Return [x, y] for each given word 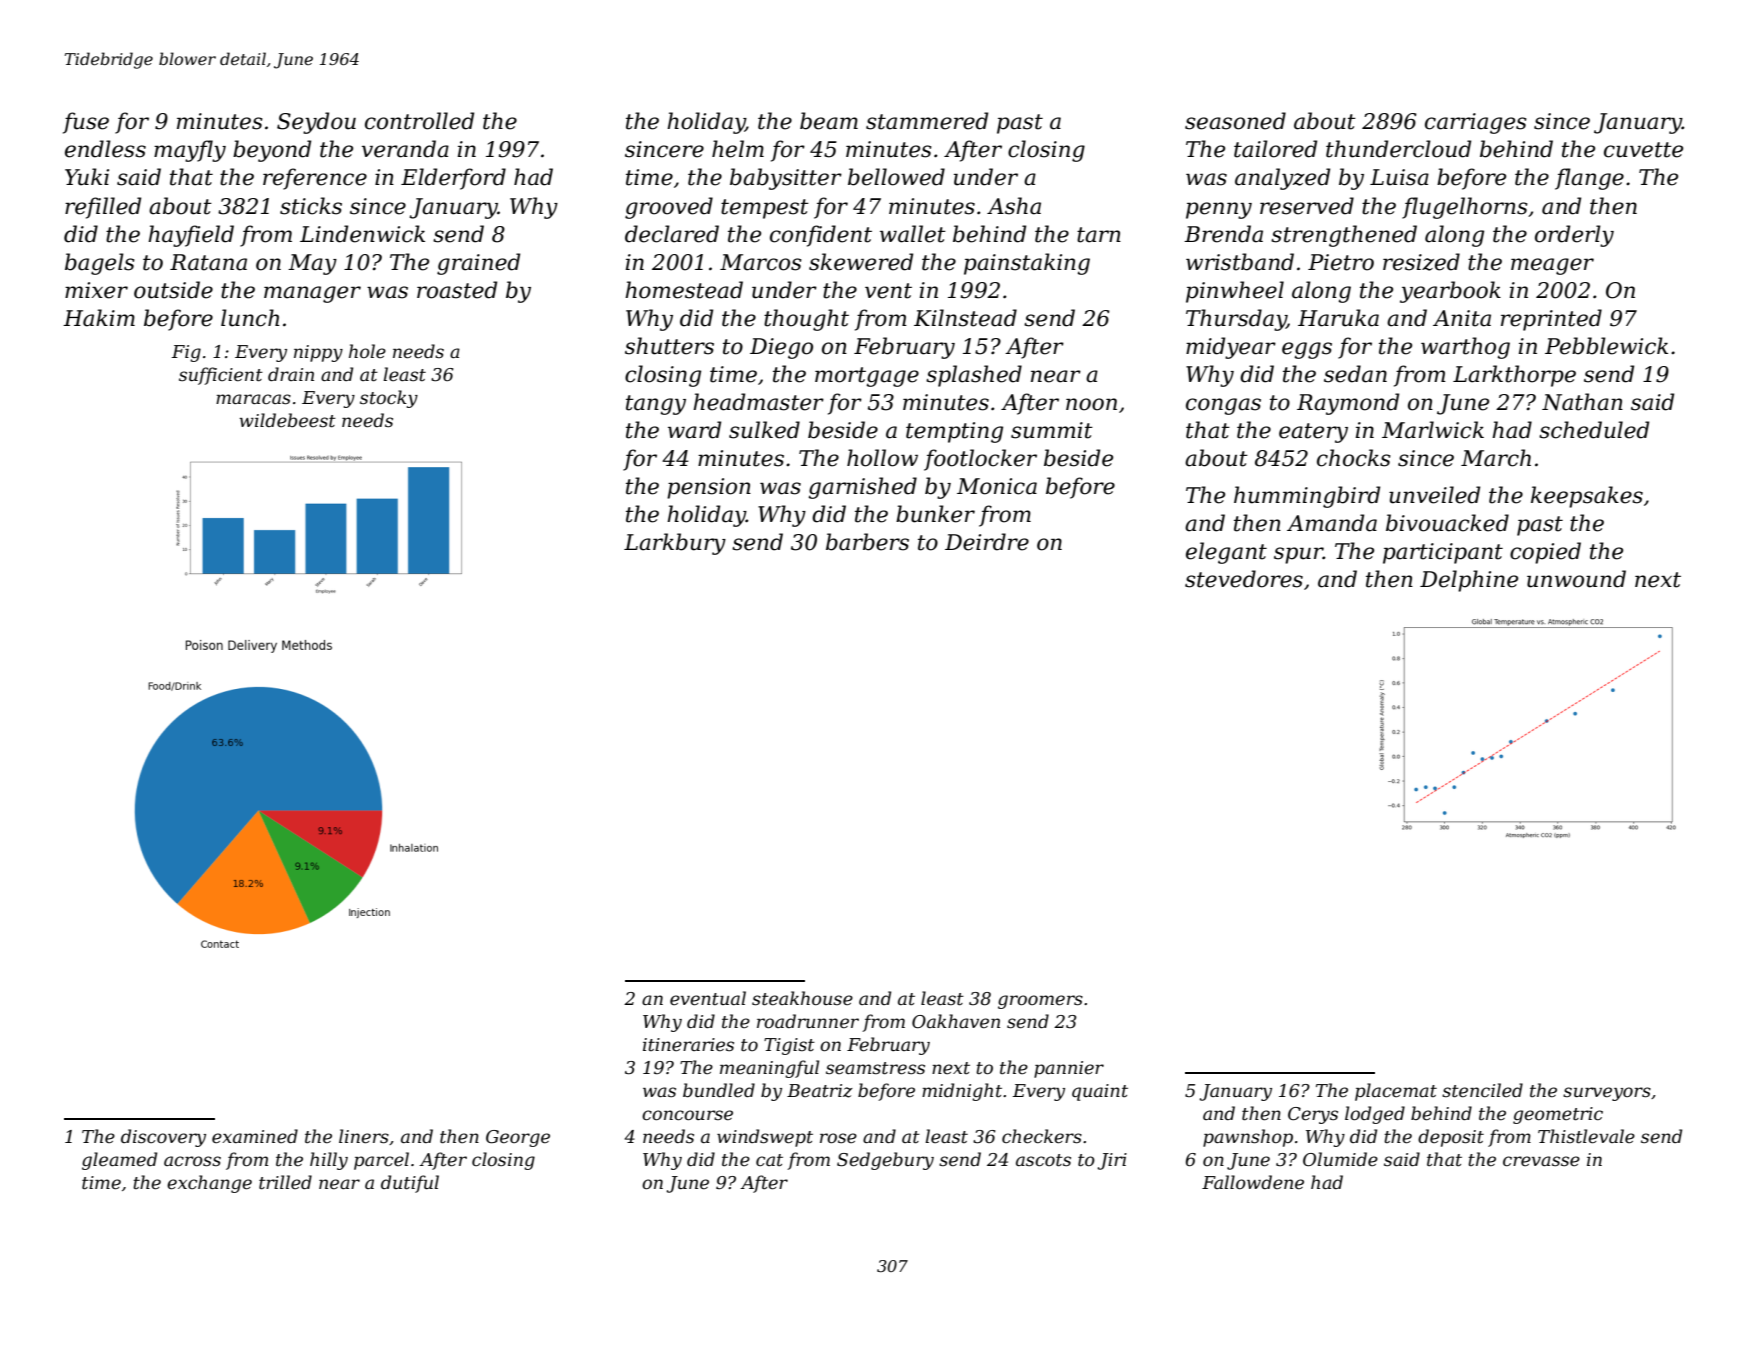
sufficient [221, 376]
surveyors [1607, 1094]
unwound [1576, 579]
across [192, 1161]
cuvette [1643, 150]
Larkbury [675, 544]
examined [255, 1136]
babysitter [786, 179]
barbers [867, 542]
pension [709, 488]
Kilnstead [965, 318]
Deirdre [987, 542]
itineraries [688, 1045]
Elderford [453, 179]
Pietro [1341, 262]
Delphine [1469, 581]
